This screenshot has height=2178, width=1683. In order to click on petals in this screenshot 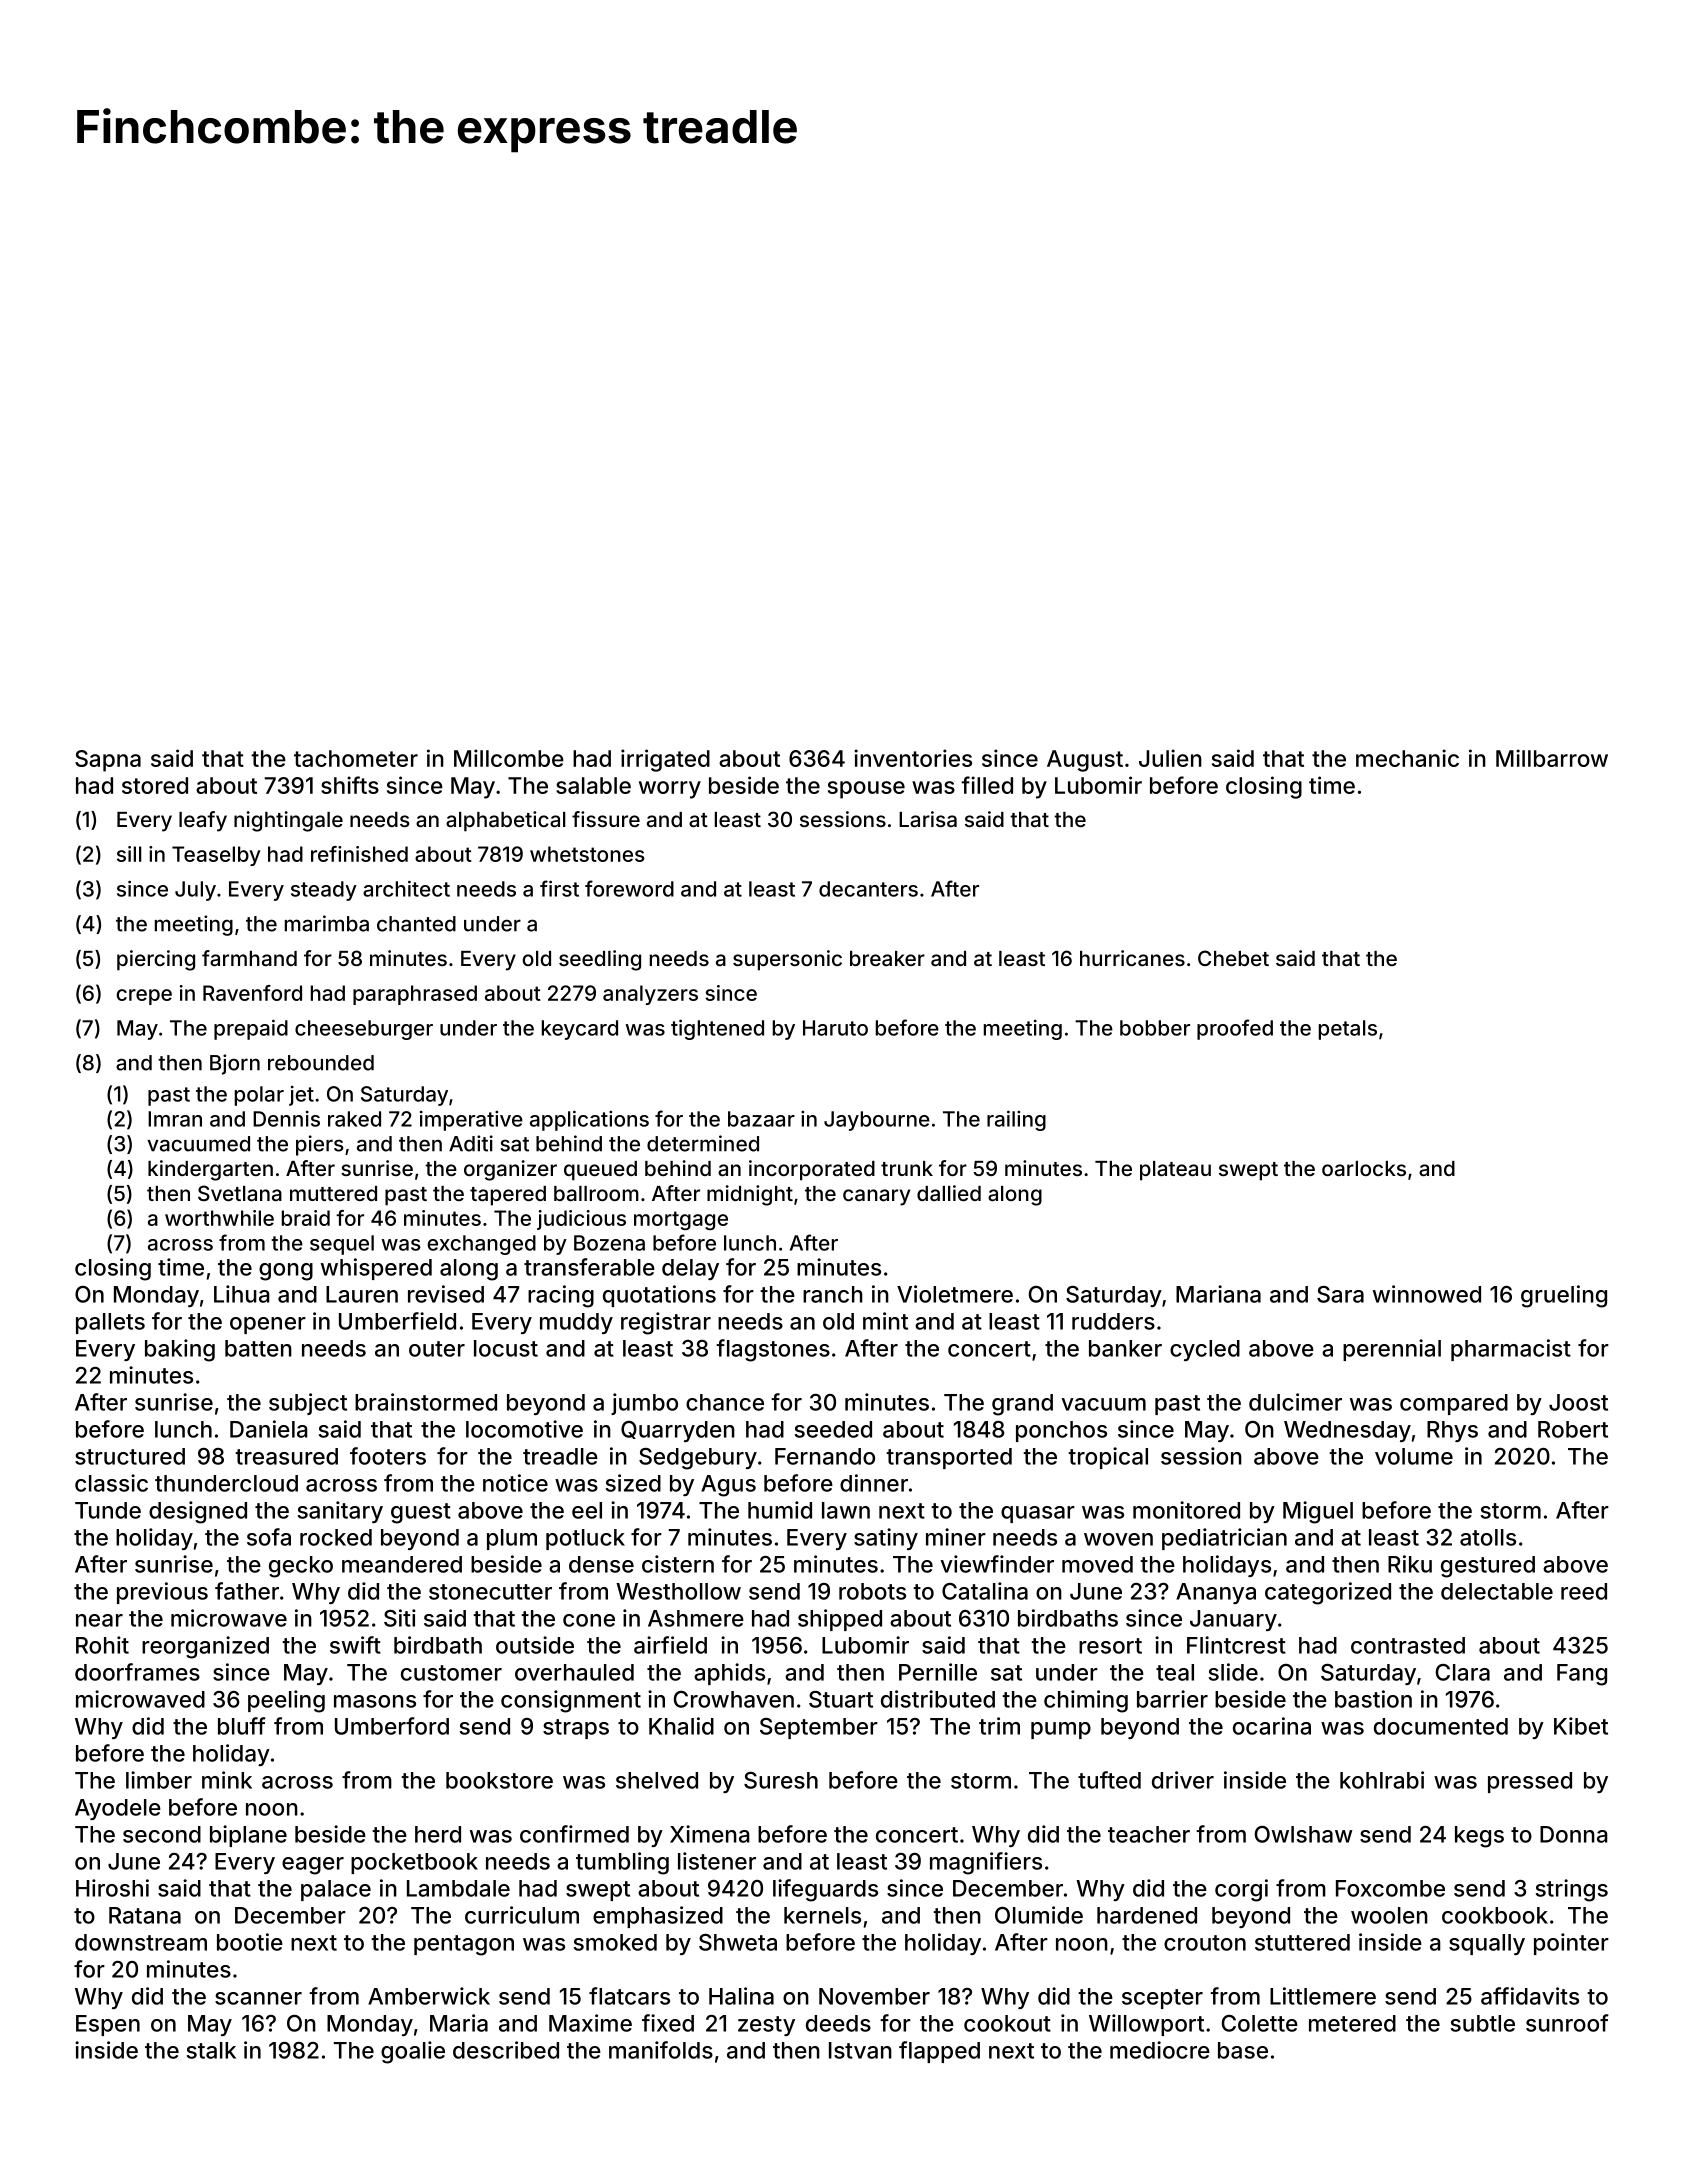, I will do `click(1348, 1030)`.
